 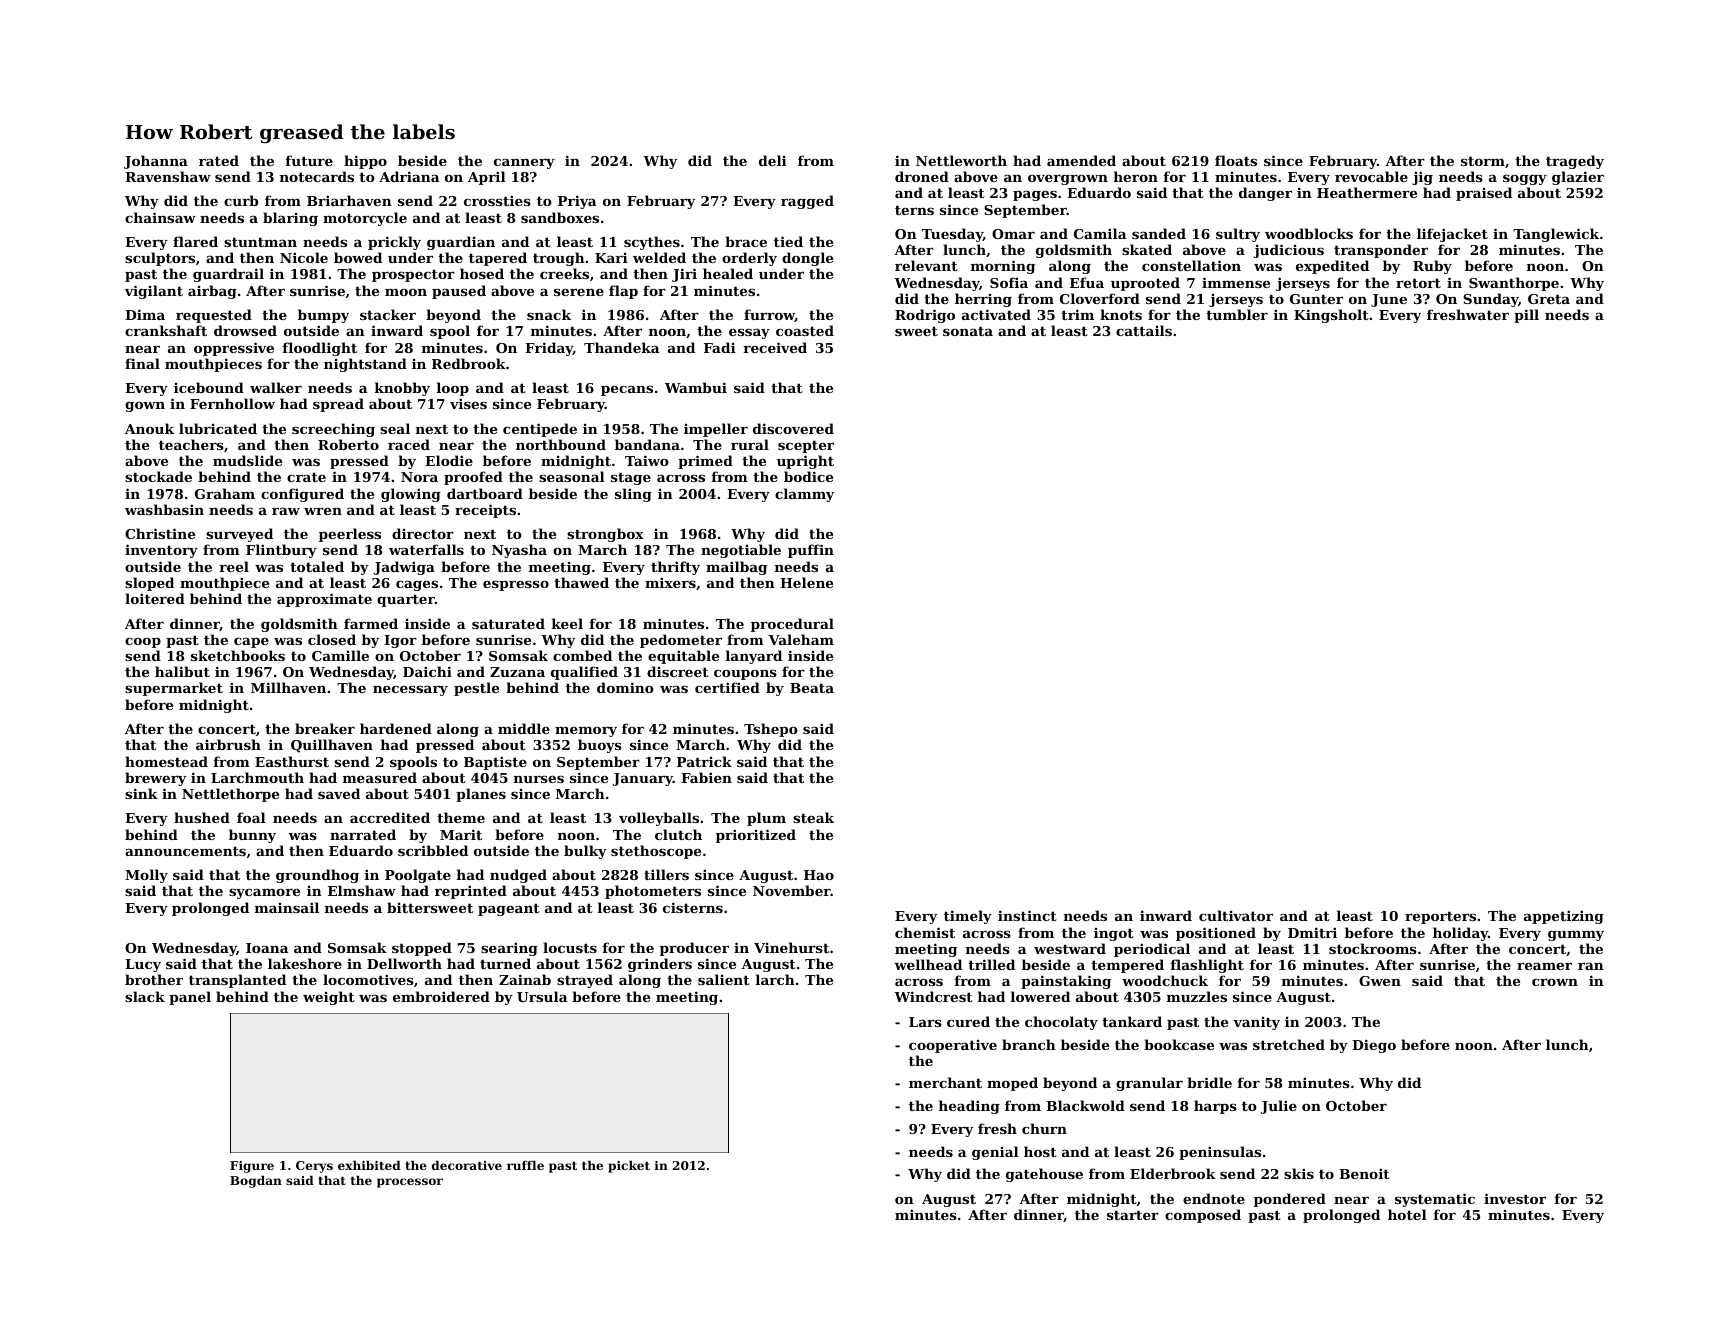 What do you see at coordinates (773, 160) in the screenshot?
I see `deli` at bounding box center [773, 160].
